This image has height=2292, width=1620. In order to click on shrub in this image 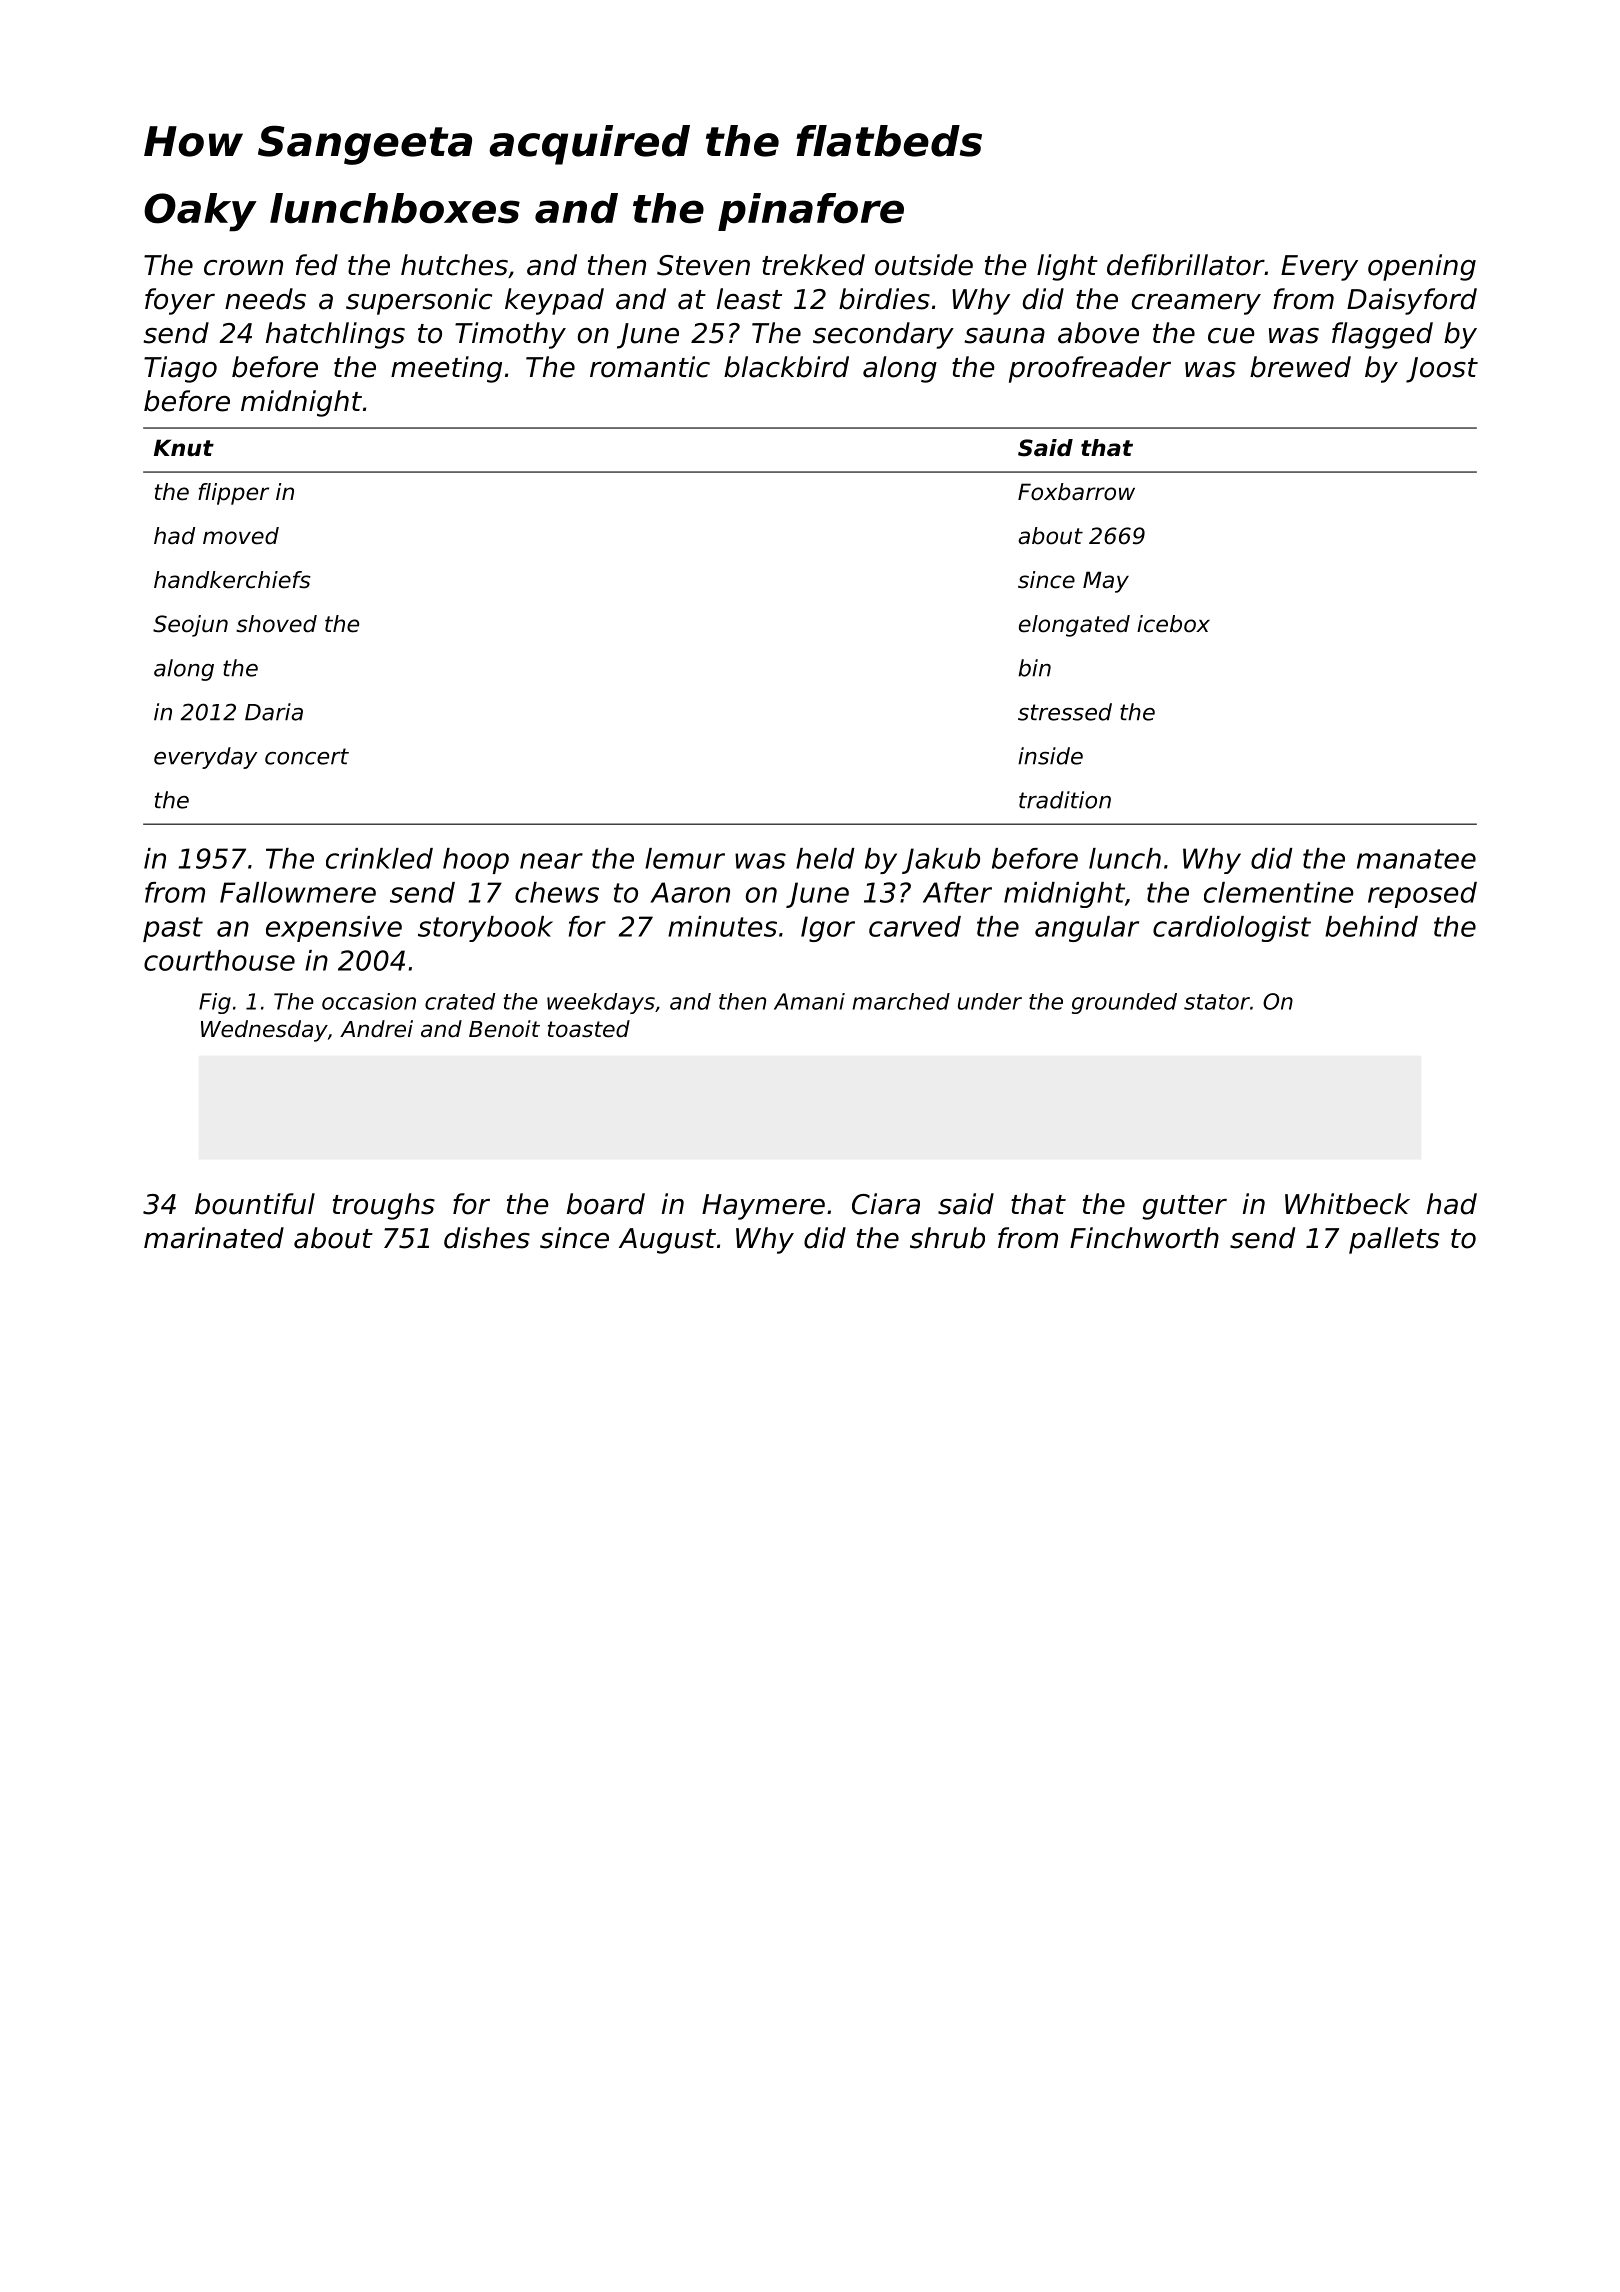, I will do `click(947, 1238)`.
